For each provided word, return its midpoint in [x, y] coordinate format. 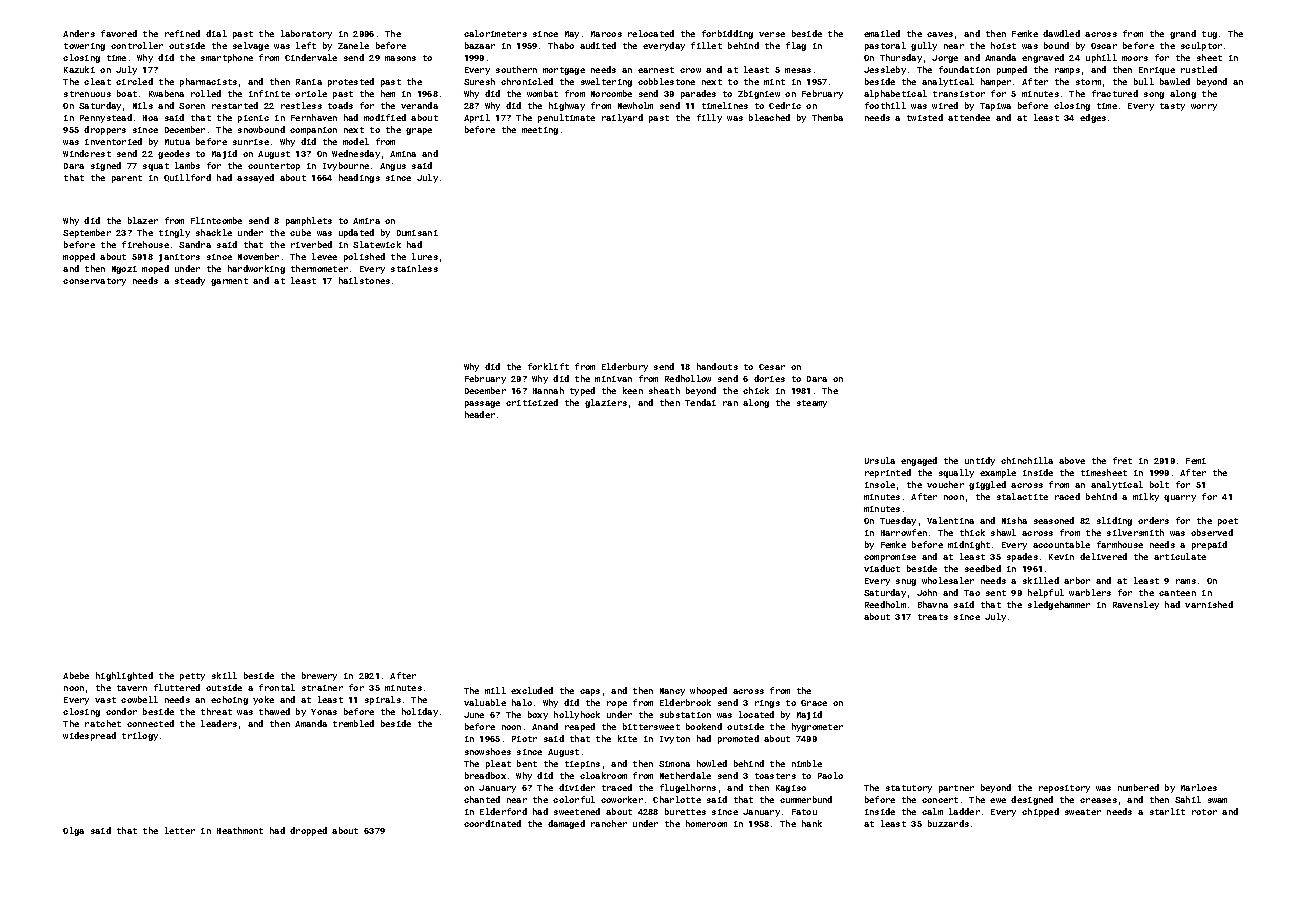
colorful [574, 799]
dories [769, 378]
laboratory [306, 34]
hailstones [364, 280]
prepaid [1209, 545]
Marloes [1199, 787]
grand [1183, 34]
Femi [1196, 461]
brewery [319, 676]
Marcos [606, 34]
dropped [308, 831]
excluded [532, 690]
